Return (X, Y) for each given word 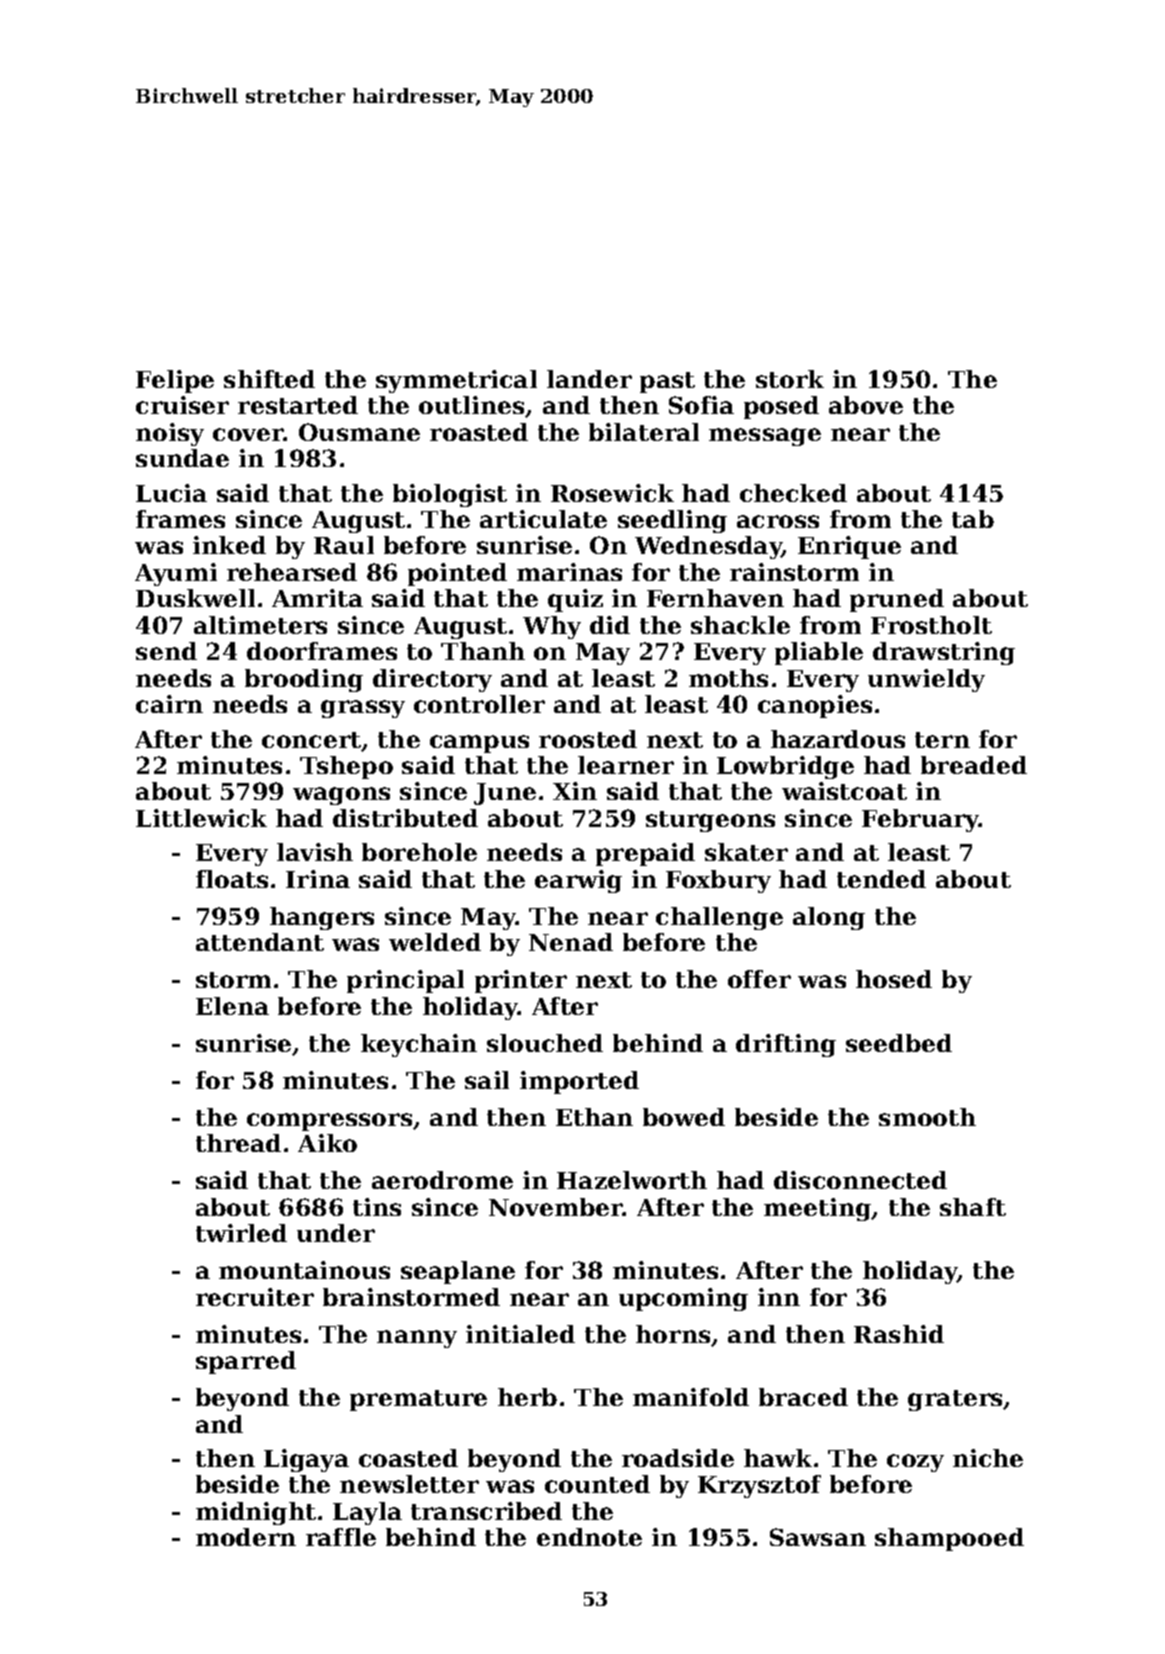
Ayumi (176, 574)
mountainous (304, 1270)
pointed (457, 574)
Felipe (175, 381)
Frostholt (931, 625)
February (921, 820)
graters (955, 1400)
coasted (408, 1458)
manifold (691, 1397)
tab (973, 519)
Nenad (571, 942)
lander (589, 379)
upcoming (683, 1299)
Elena (232, 1006)
